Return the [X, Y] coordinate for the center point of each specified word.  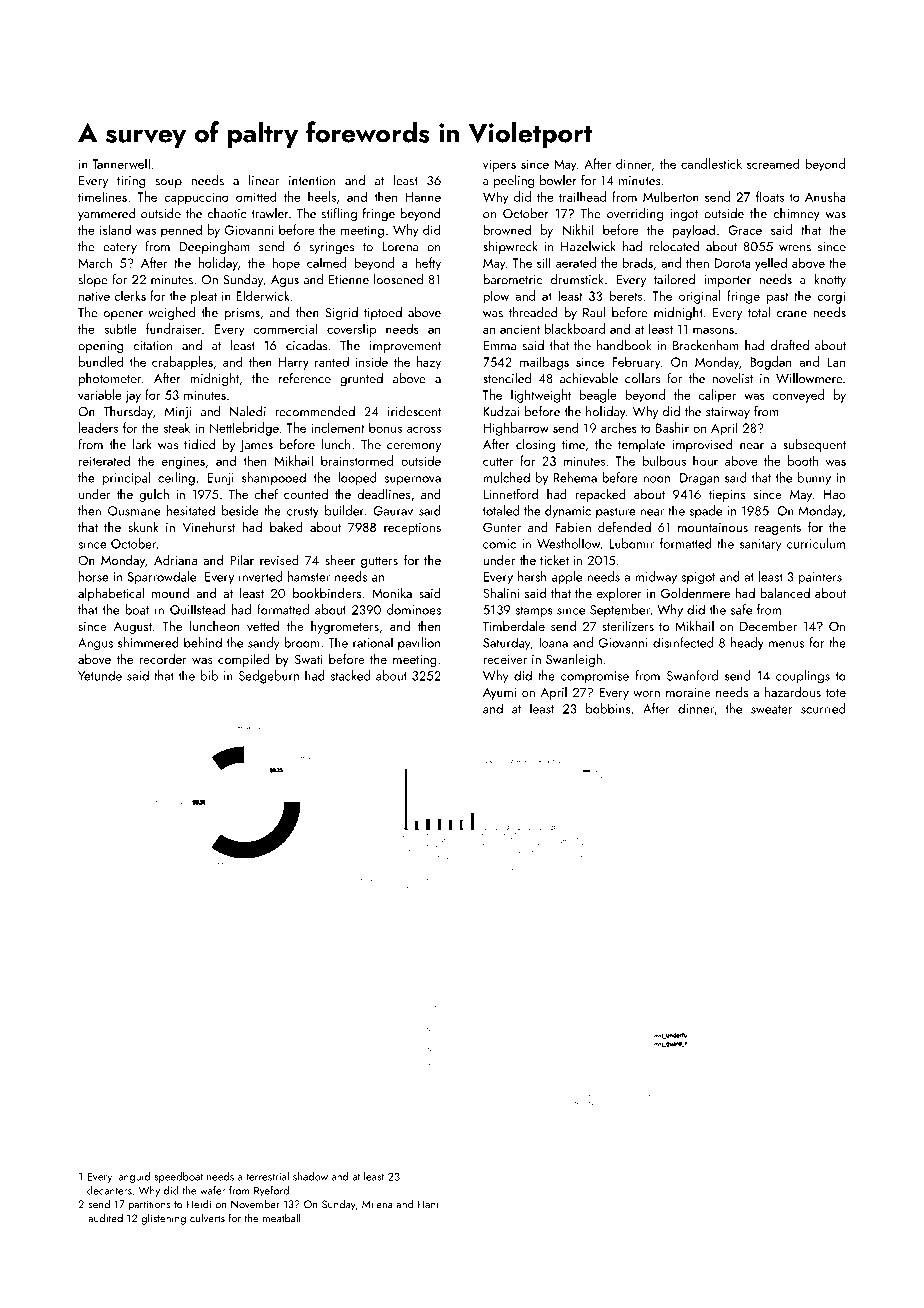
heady [747, 644]
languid [133, 1177]
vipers [499, 165]
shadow [310, 1176]
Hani [428, 1204]
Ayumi [499, 694]
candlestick [711, 163]
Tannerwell [121, 163]
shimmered [148, 642]
